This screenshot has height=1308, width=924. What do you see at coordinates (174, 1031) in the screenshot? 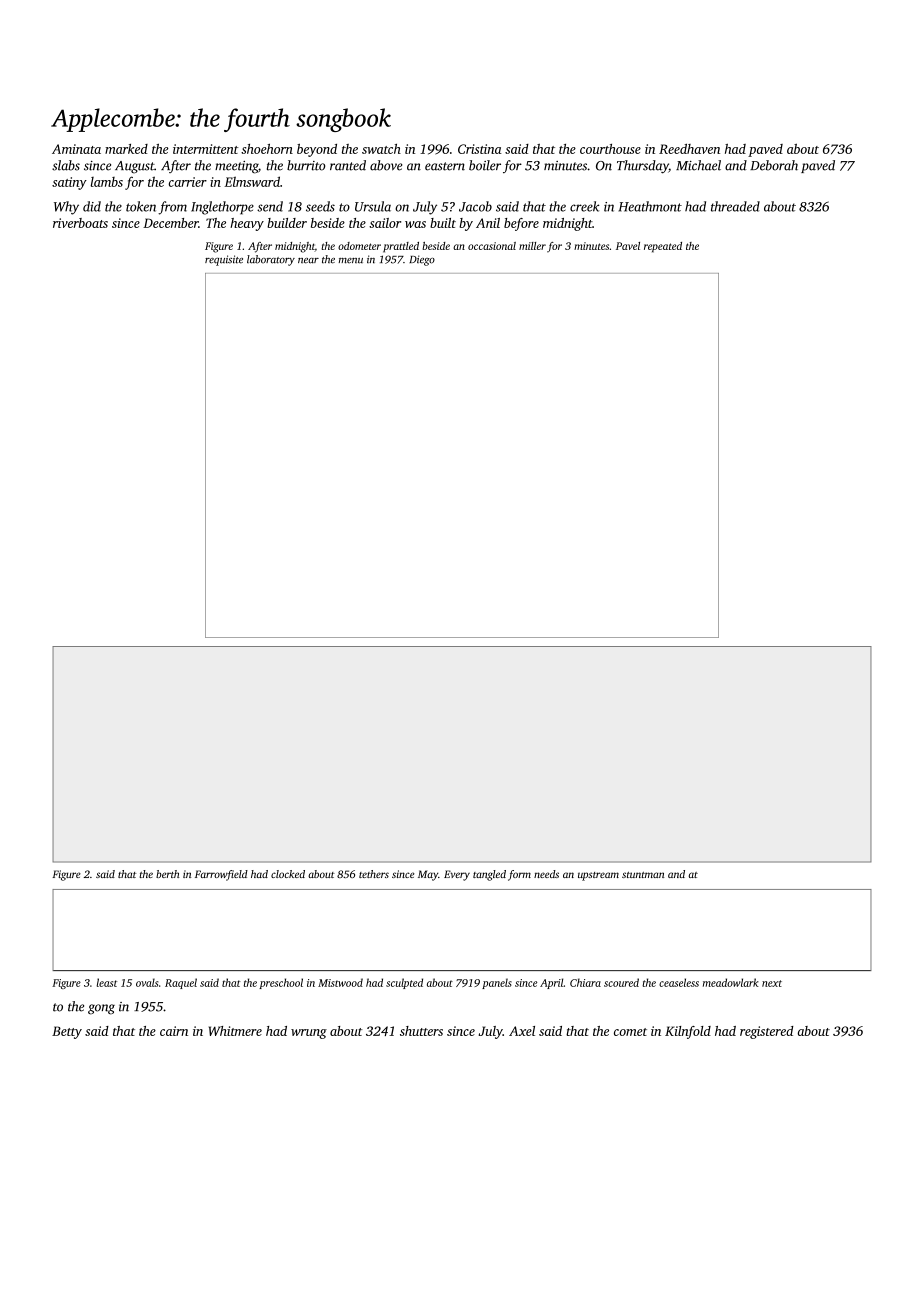
I see `cairn` at bounding box center [174, 1031].
